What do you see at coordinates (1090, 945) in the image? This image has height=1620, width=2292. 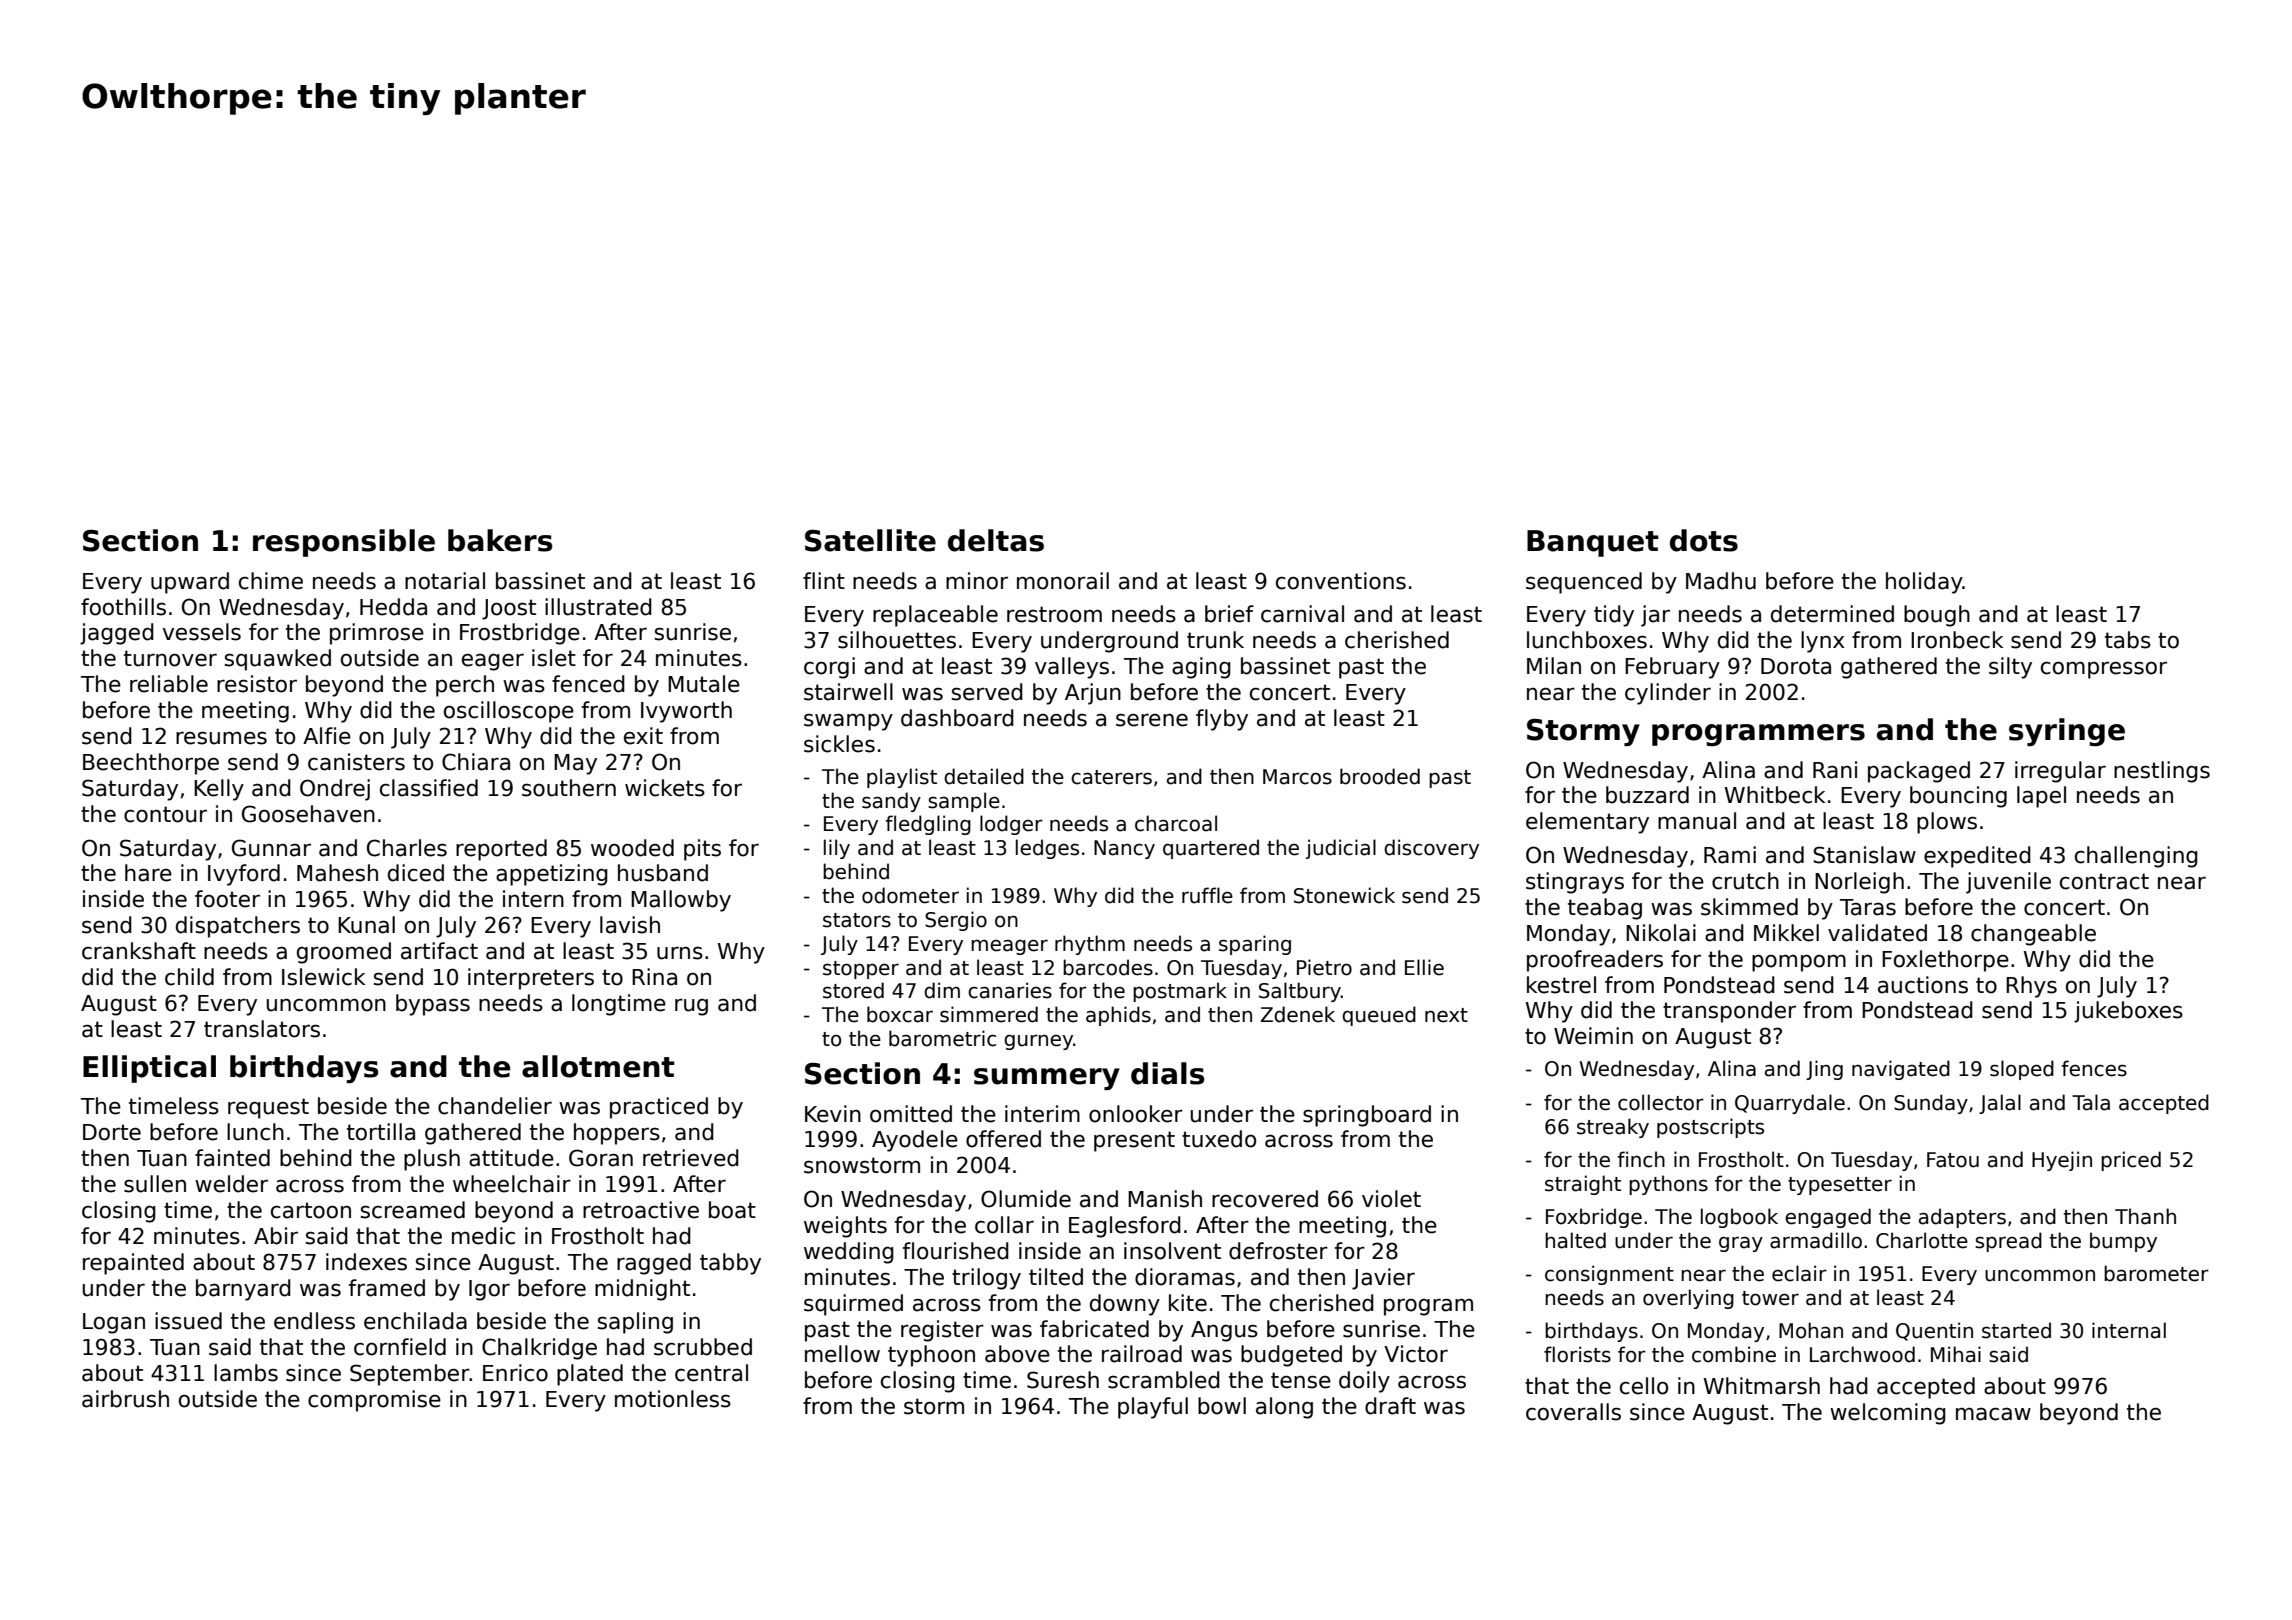 I see `rhythm` at bounding box center [1090, 945].
